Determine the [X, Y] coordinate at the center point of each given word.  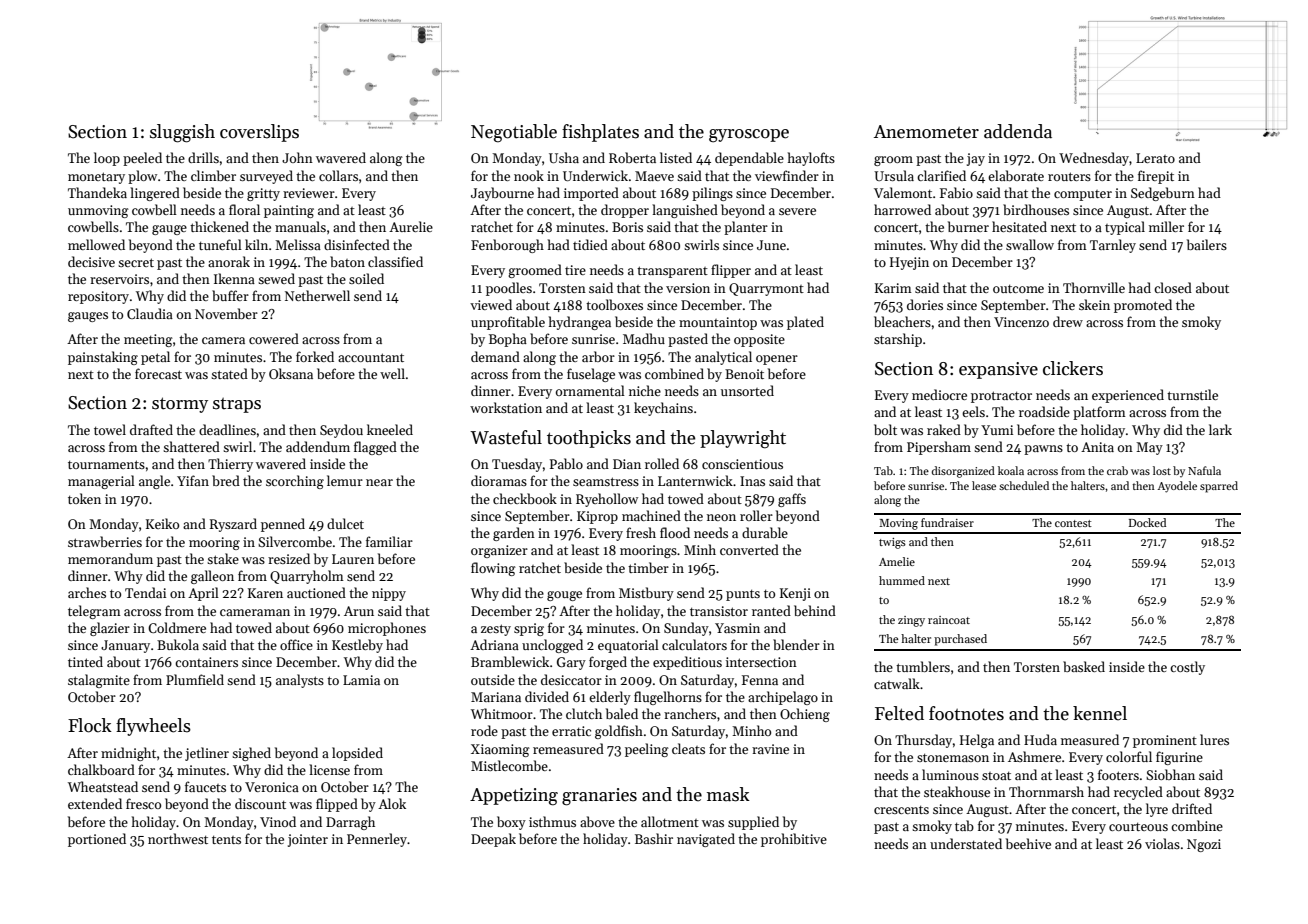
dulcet [345, 523]
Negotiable [514, 133]
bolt [885, 429]
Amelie [897, 561]
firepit [1156, 177]
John [297, 157]
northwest [178, 838]
